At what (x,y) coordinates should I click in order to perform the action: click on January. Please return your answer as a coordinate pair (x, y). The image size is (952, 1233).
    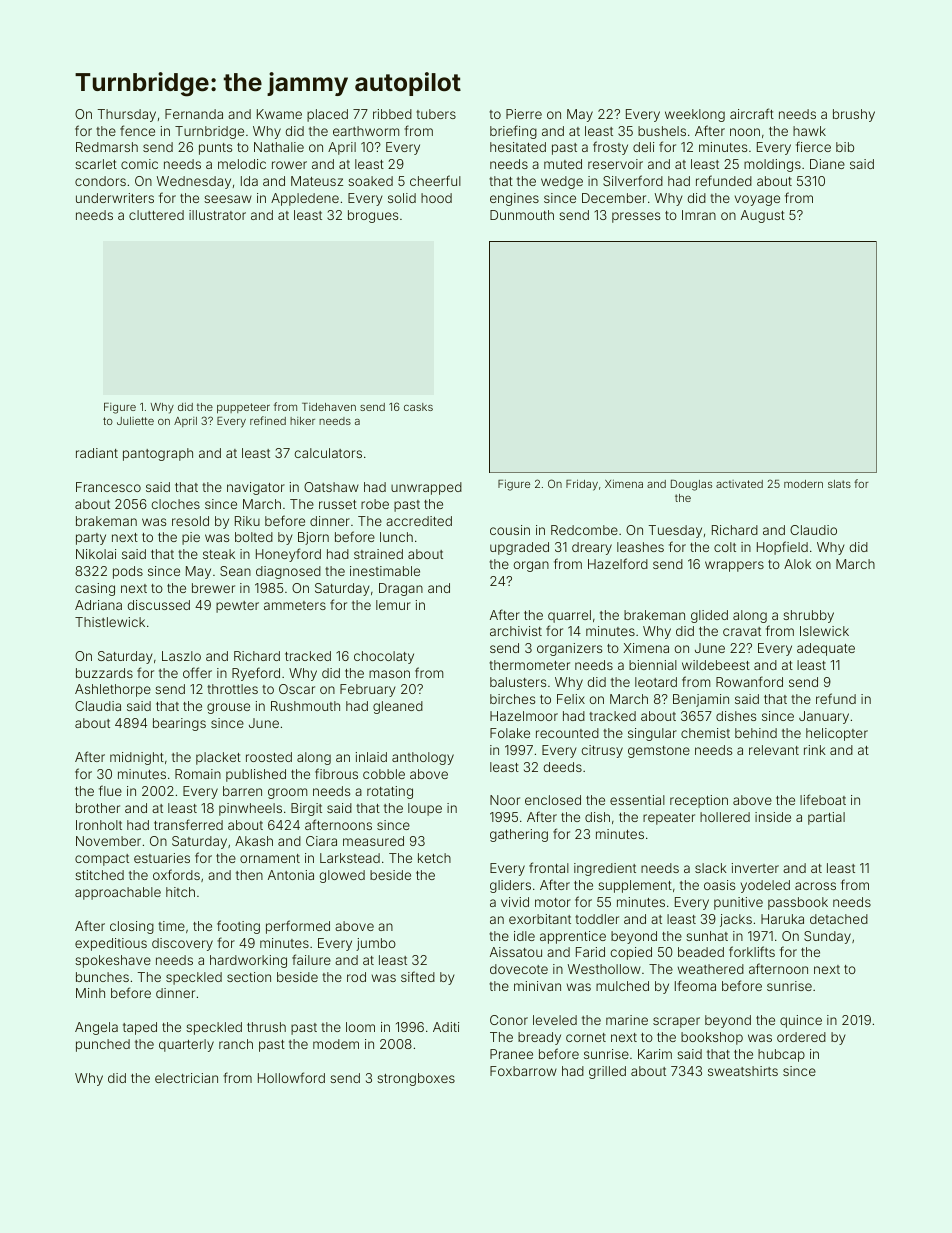
    Looking at the image, I should click on (824, 717).
